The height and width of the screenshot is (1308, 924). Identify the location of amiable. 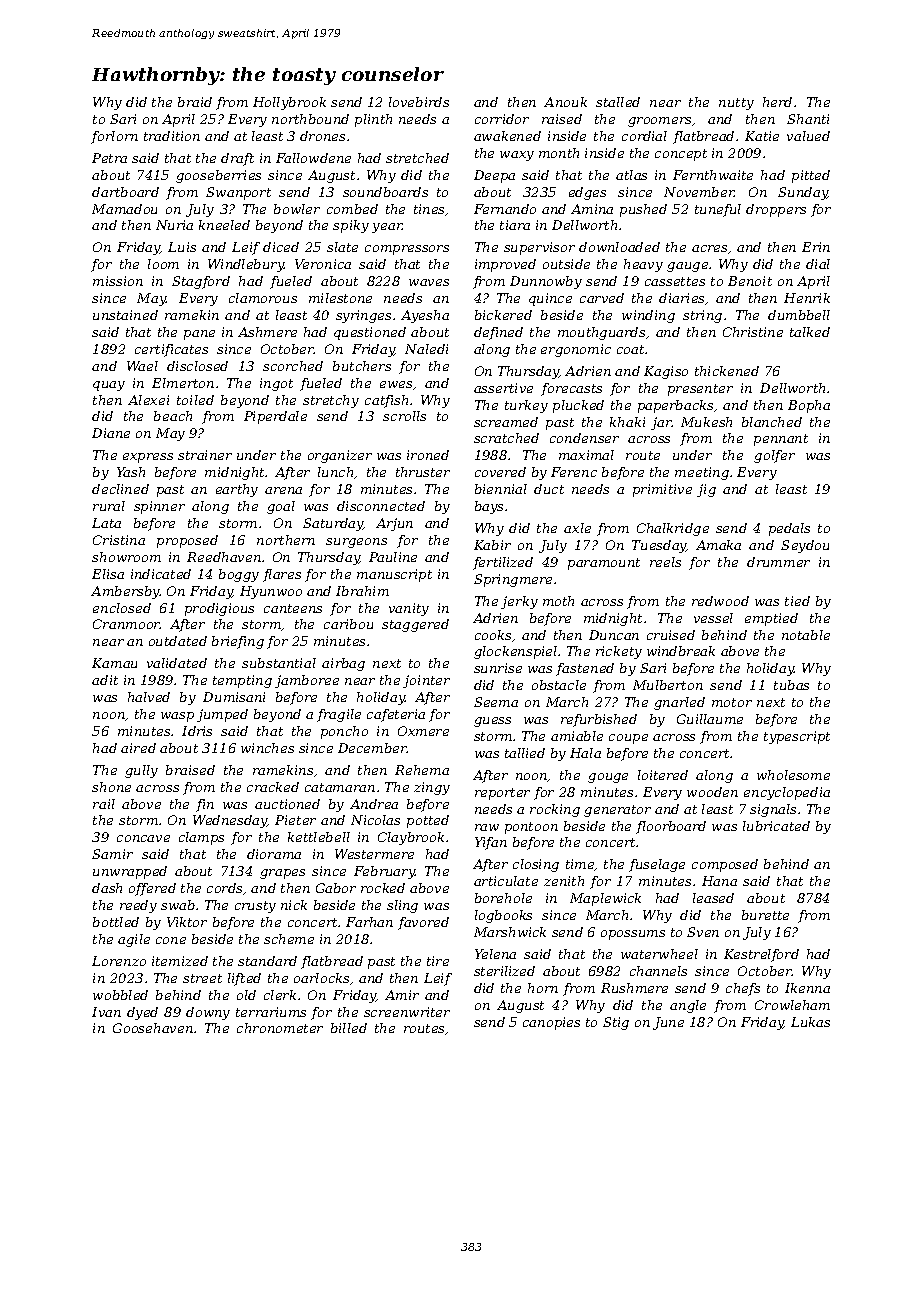
(577, 736).
